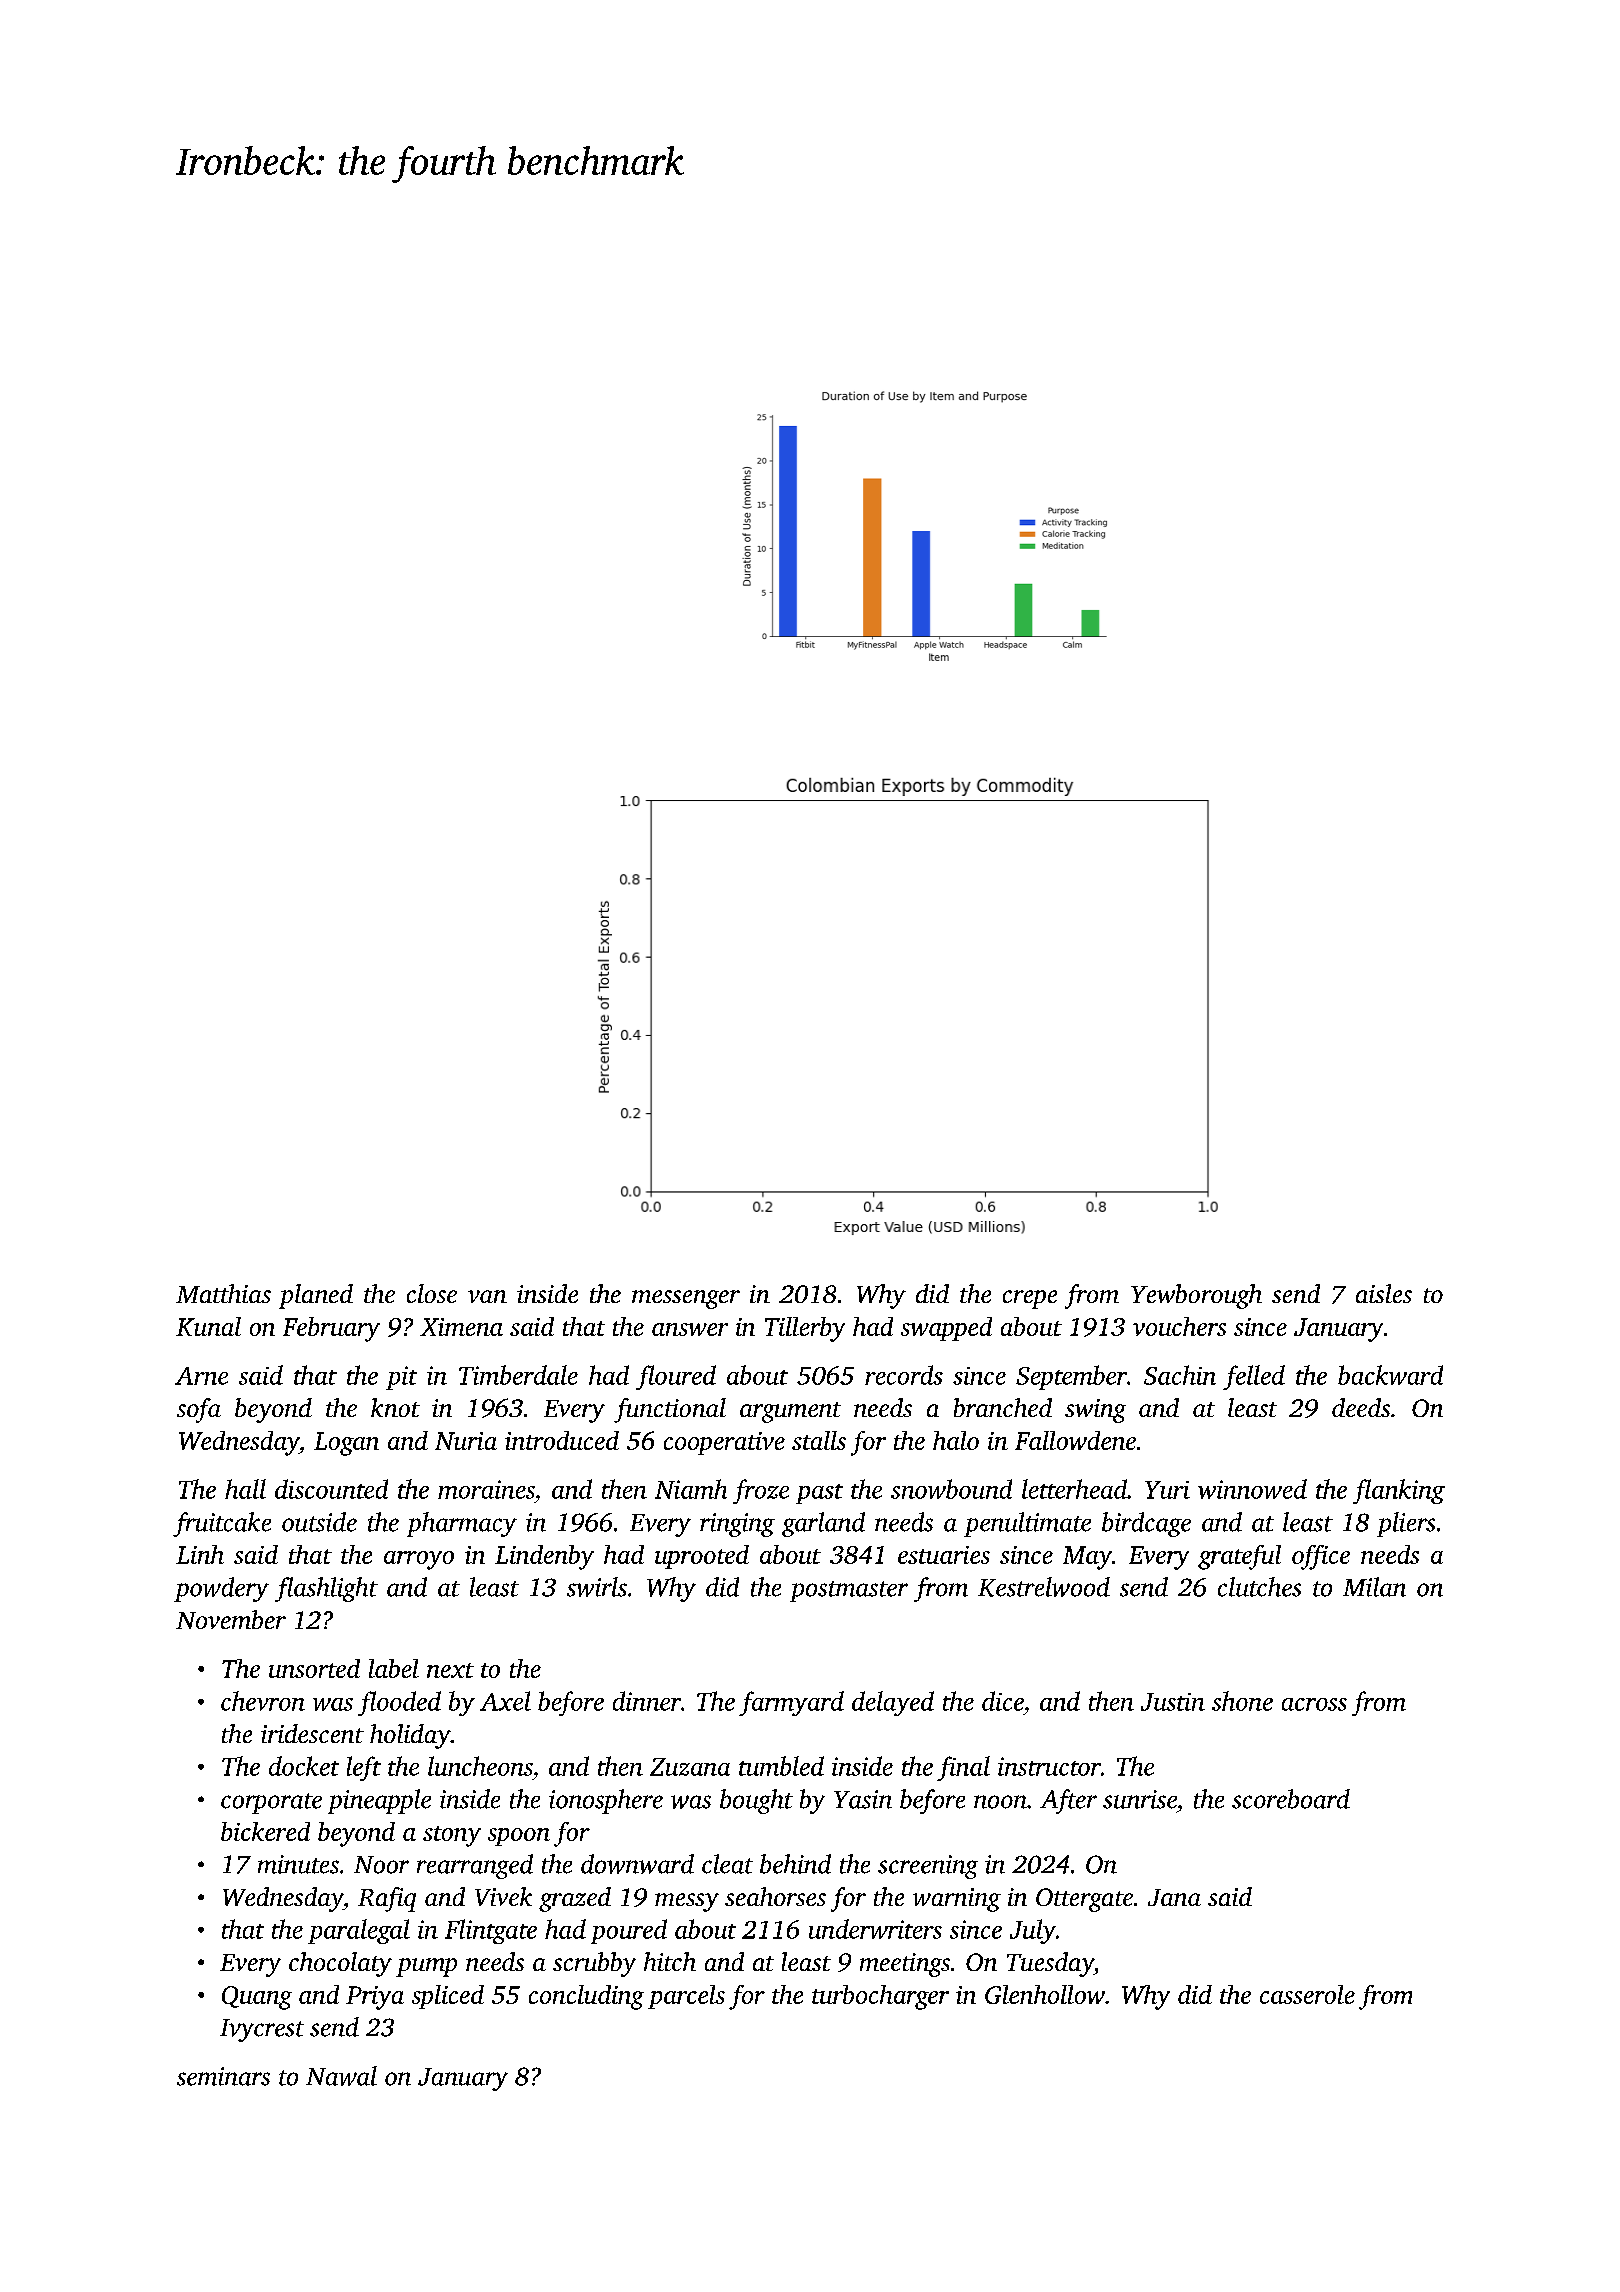 Image resolution: width=1620 pixels, height=2292 pixels. What do you see at coordinates (1196, 1296) in the screenshot?
I see `Yewborough` at bounding box center [1196, 1296].
